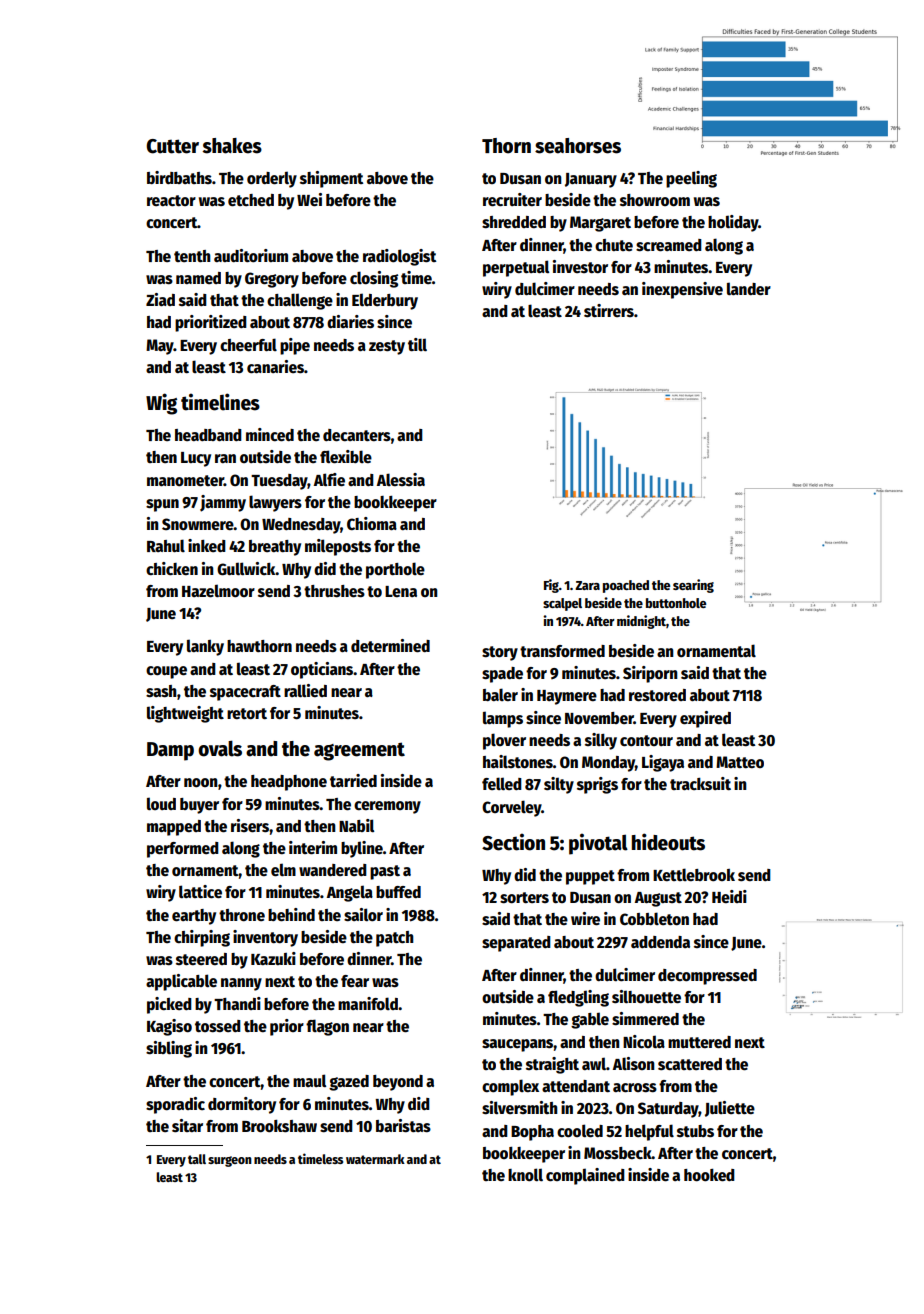  What do you see at coordinates (730, 1109) in the document?
I see `Juliette` at bounding box center [730, 1109].
